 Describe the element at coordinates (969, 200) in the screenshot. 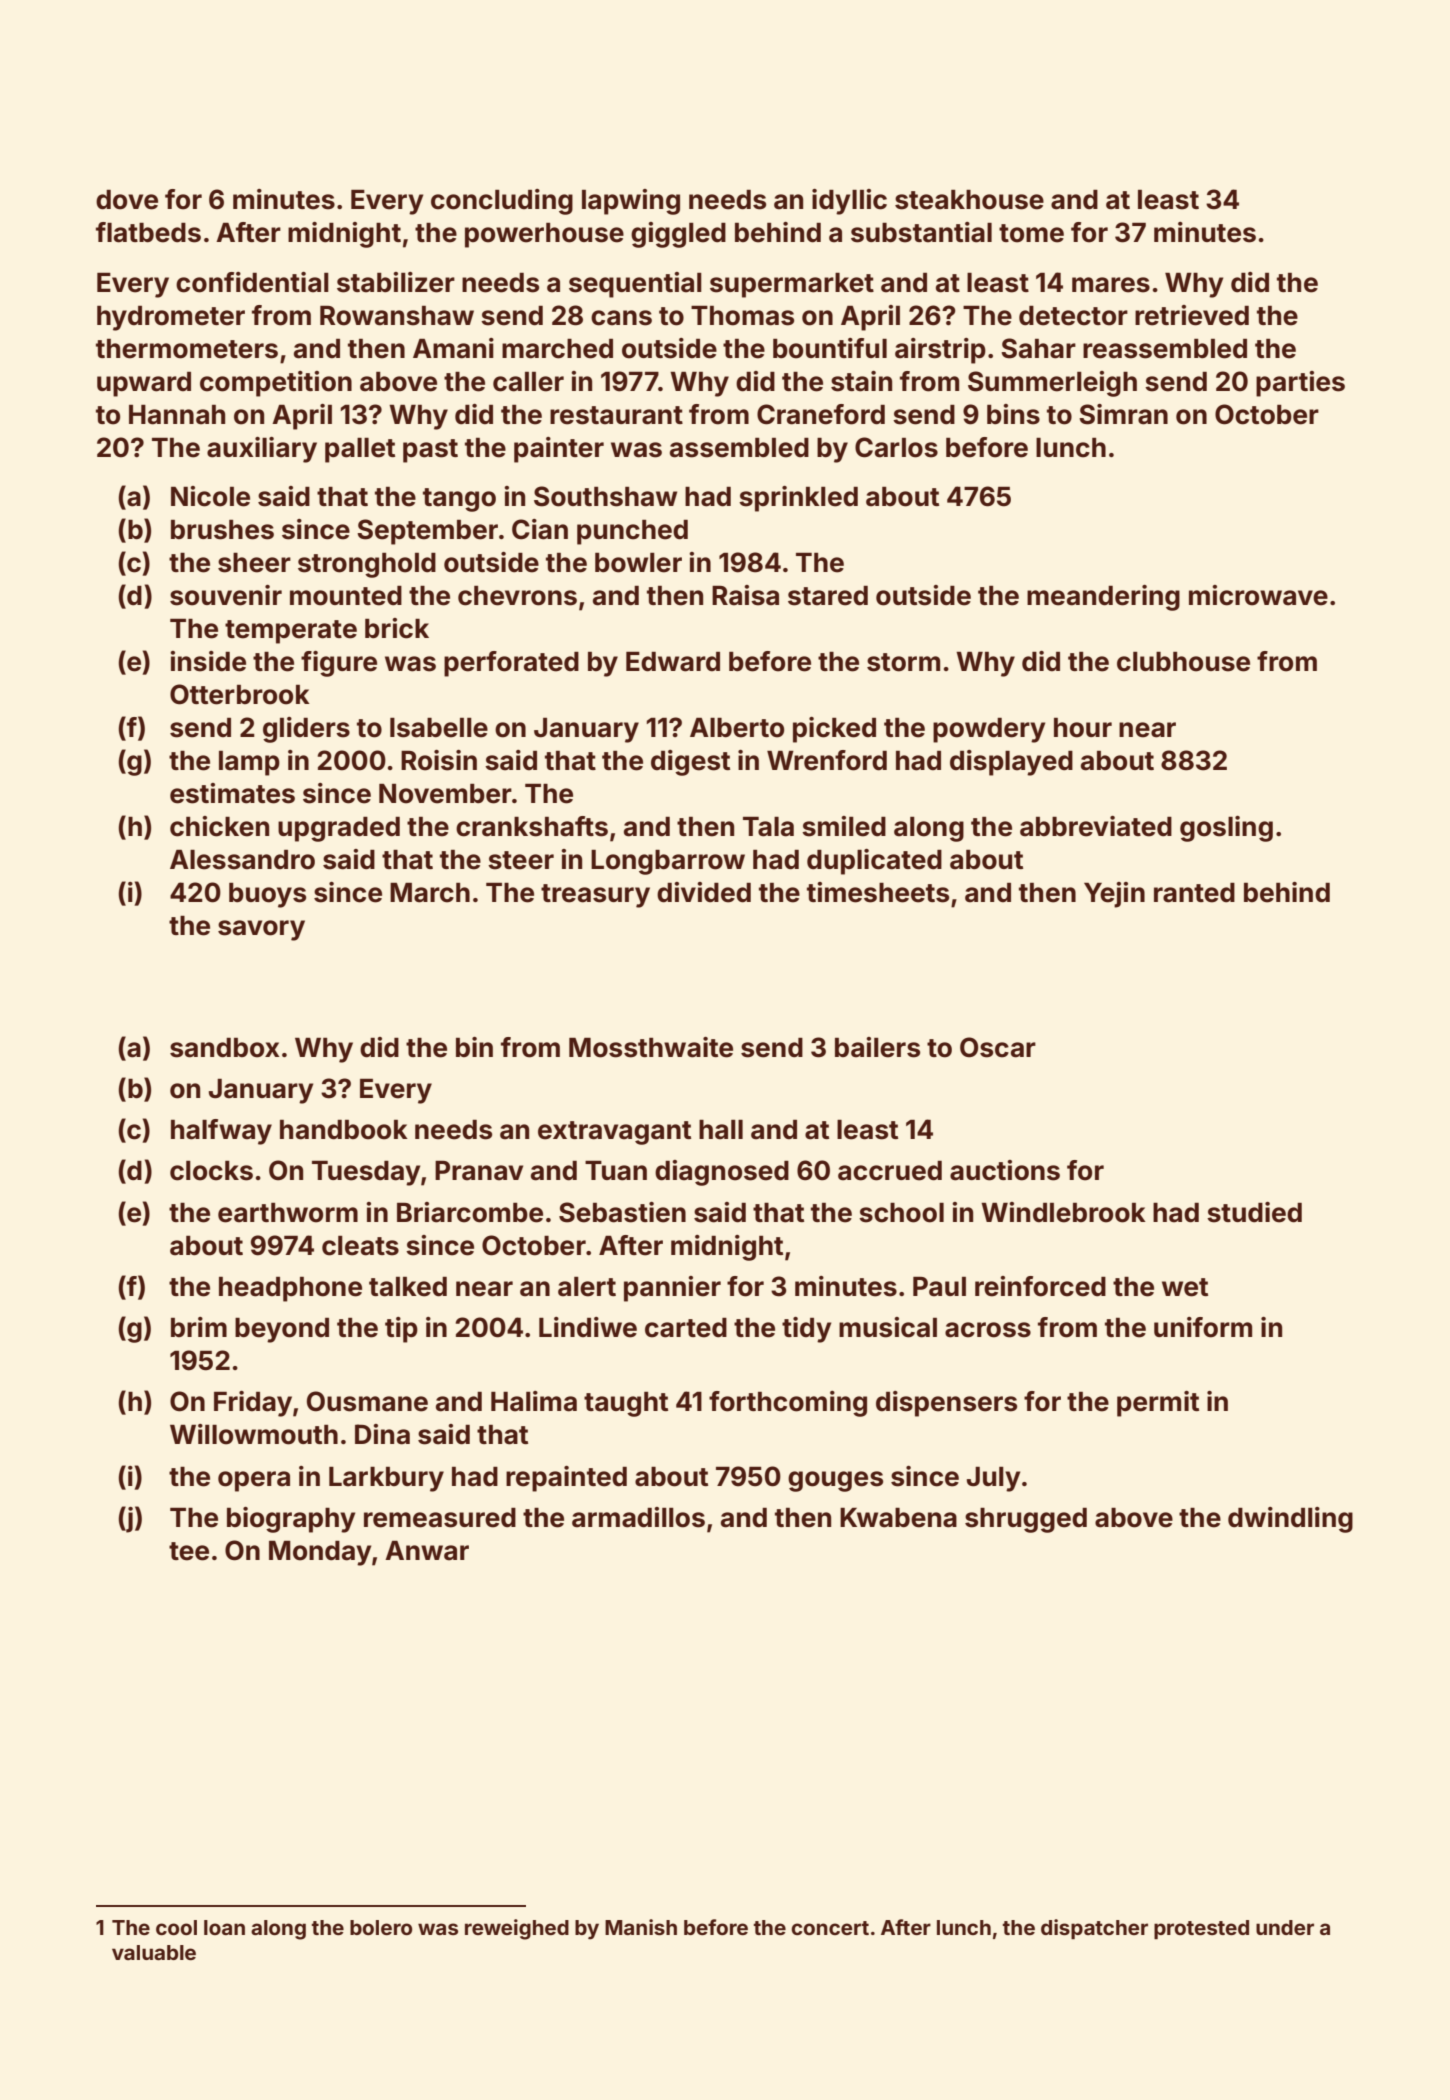

I see `steakhouse` at that location.
